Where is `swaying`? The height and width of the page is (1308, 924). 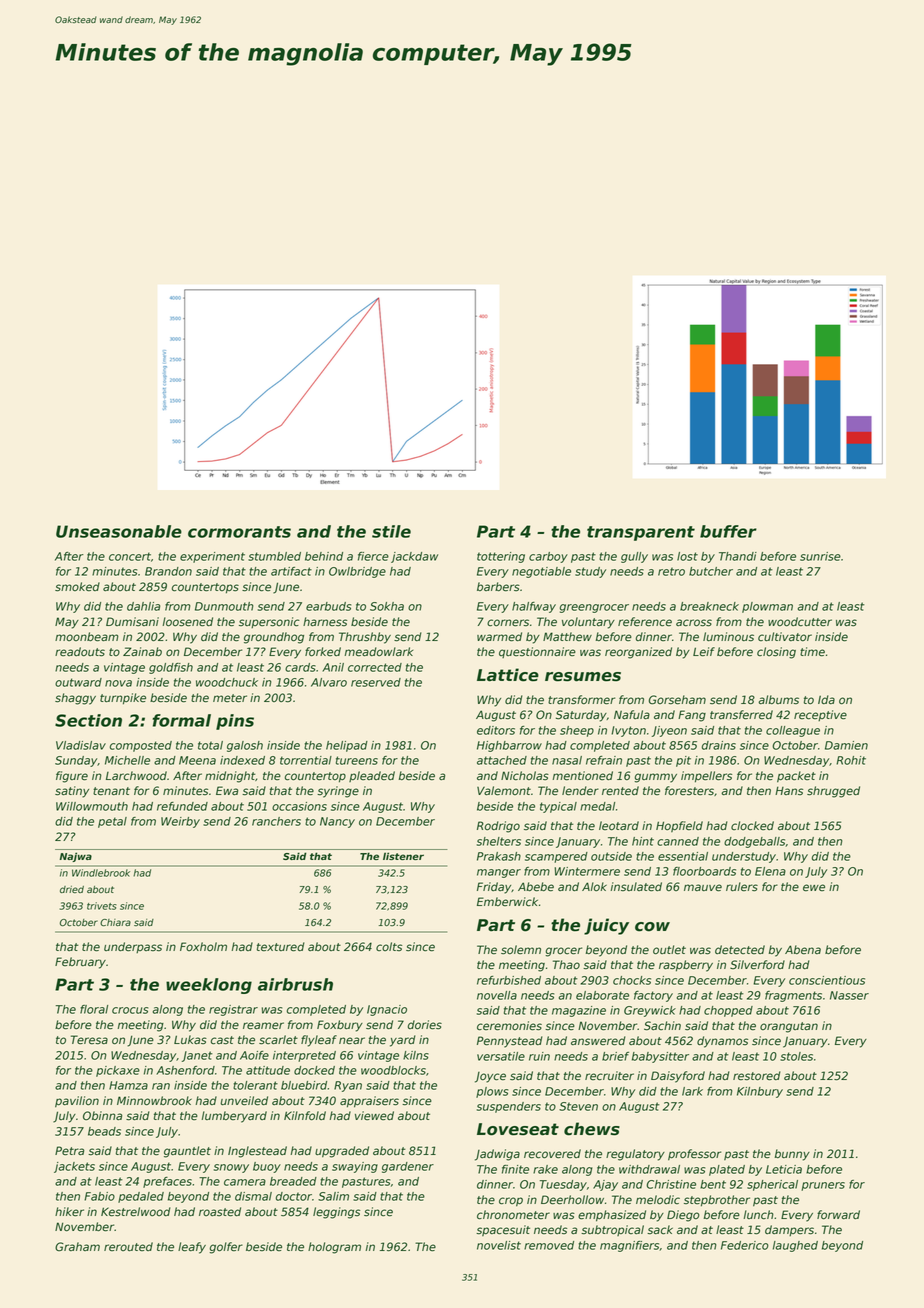 swaying is located at coordinates (355, 1167).
